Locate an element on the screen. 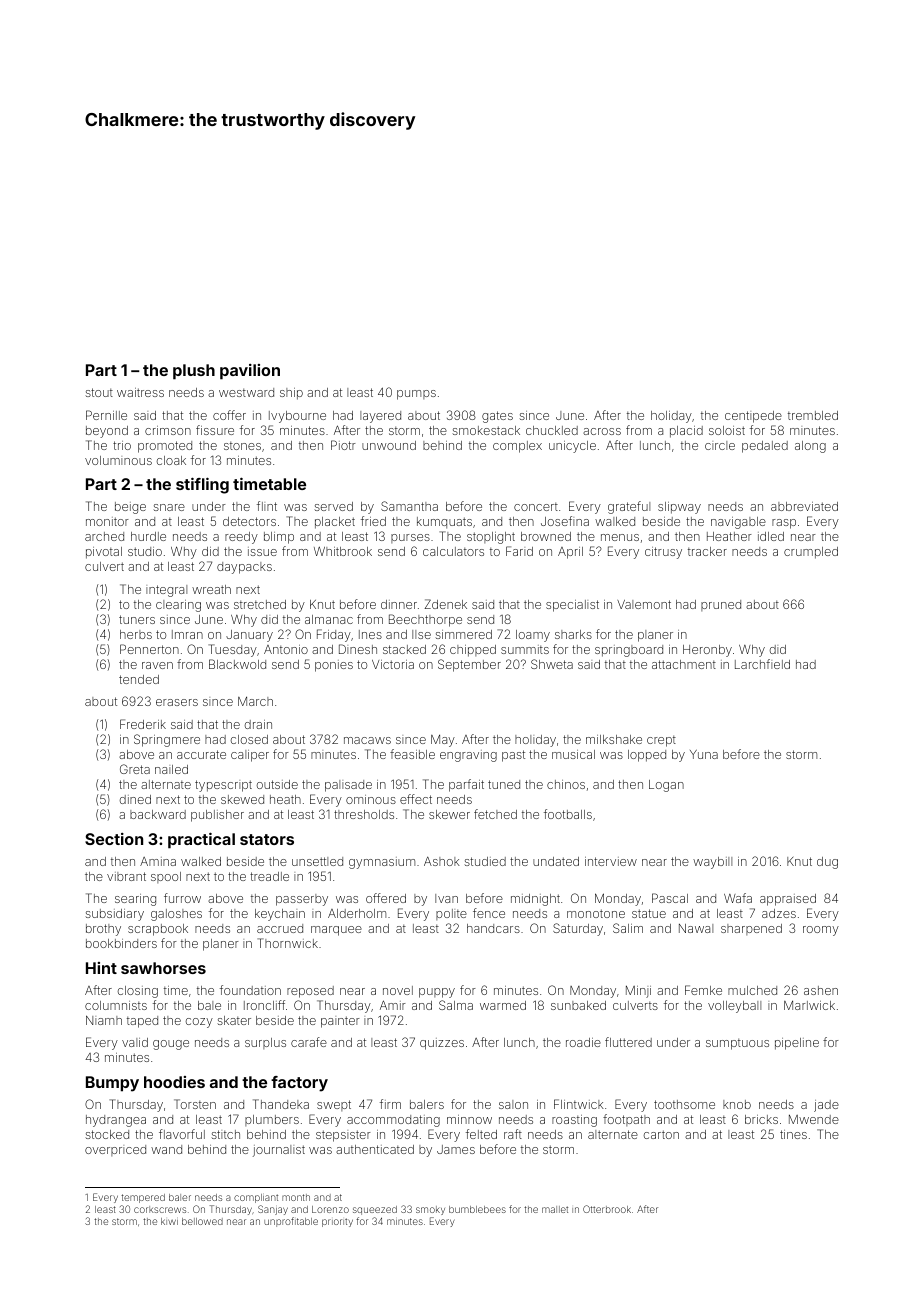 Image resolution: width=924 pixels, height=1308 pixels. pumps is located at coordinates (416, 395).
